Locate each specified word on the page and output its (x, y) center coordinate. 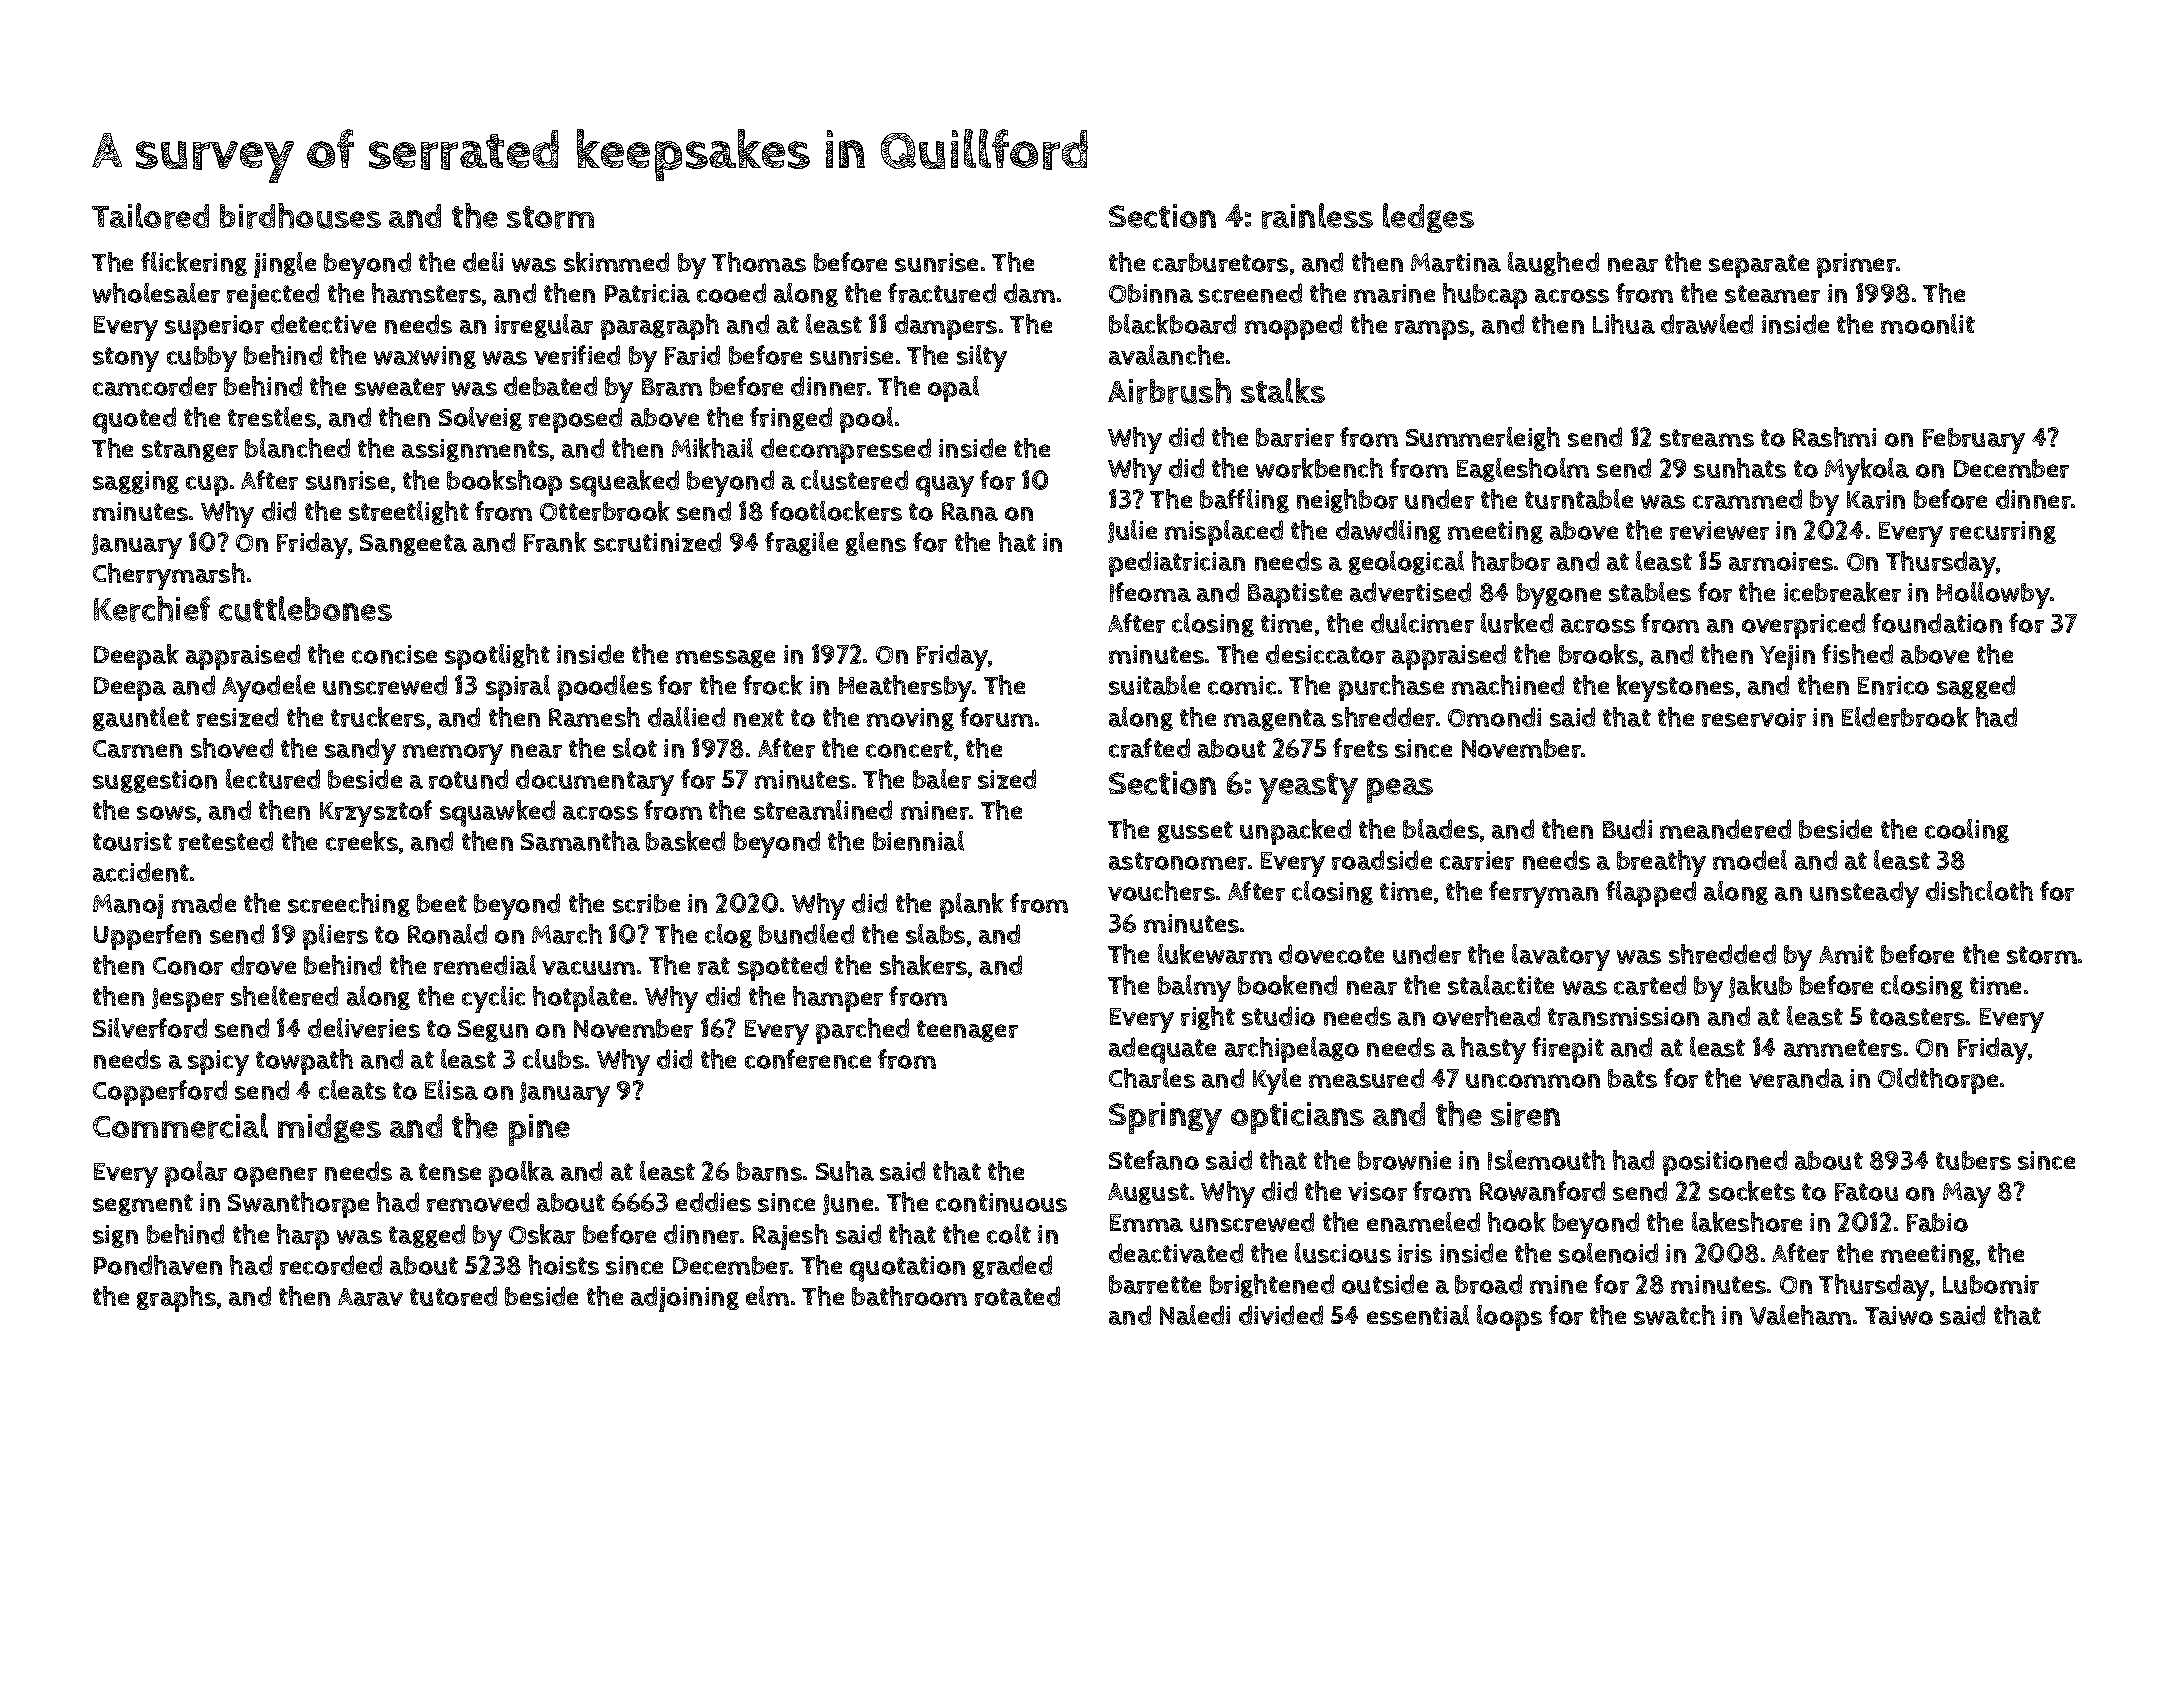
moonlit (1928, 324)
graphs (176, 1299)
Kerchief (152, 609)
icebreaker (1842, 592)
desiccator (1325, 654)
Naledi (1195, 1315)
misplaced (1224, 533)
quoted (134, 420)
